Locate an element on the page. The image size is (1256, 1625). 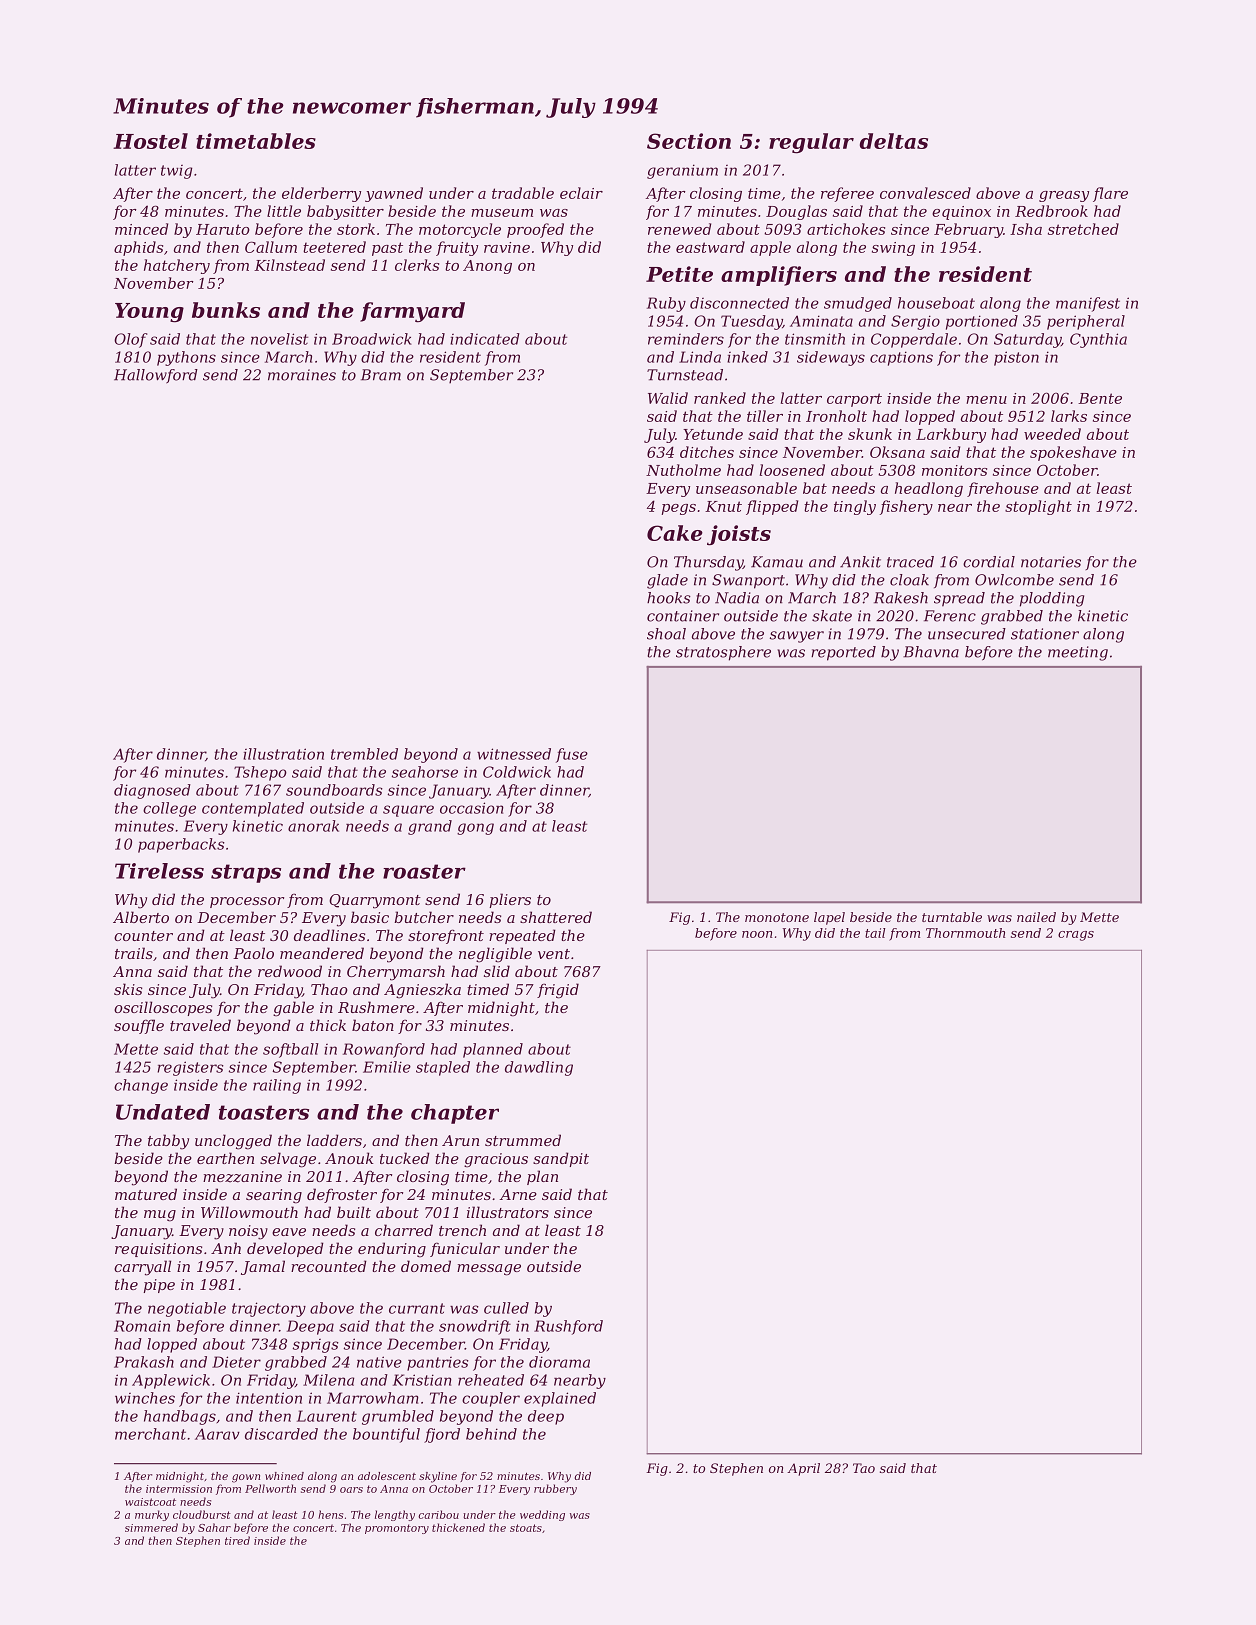
Hostel is located at coordinates (150, 141).
